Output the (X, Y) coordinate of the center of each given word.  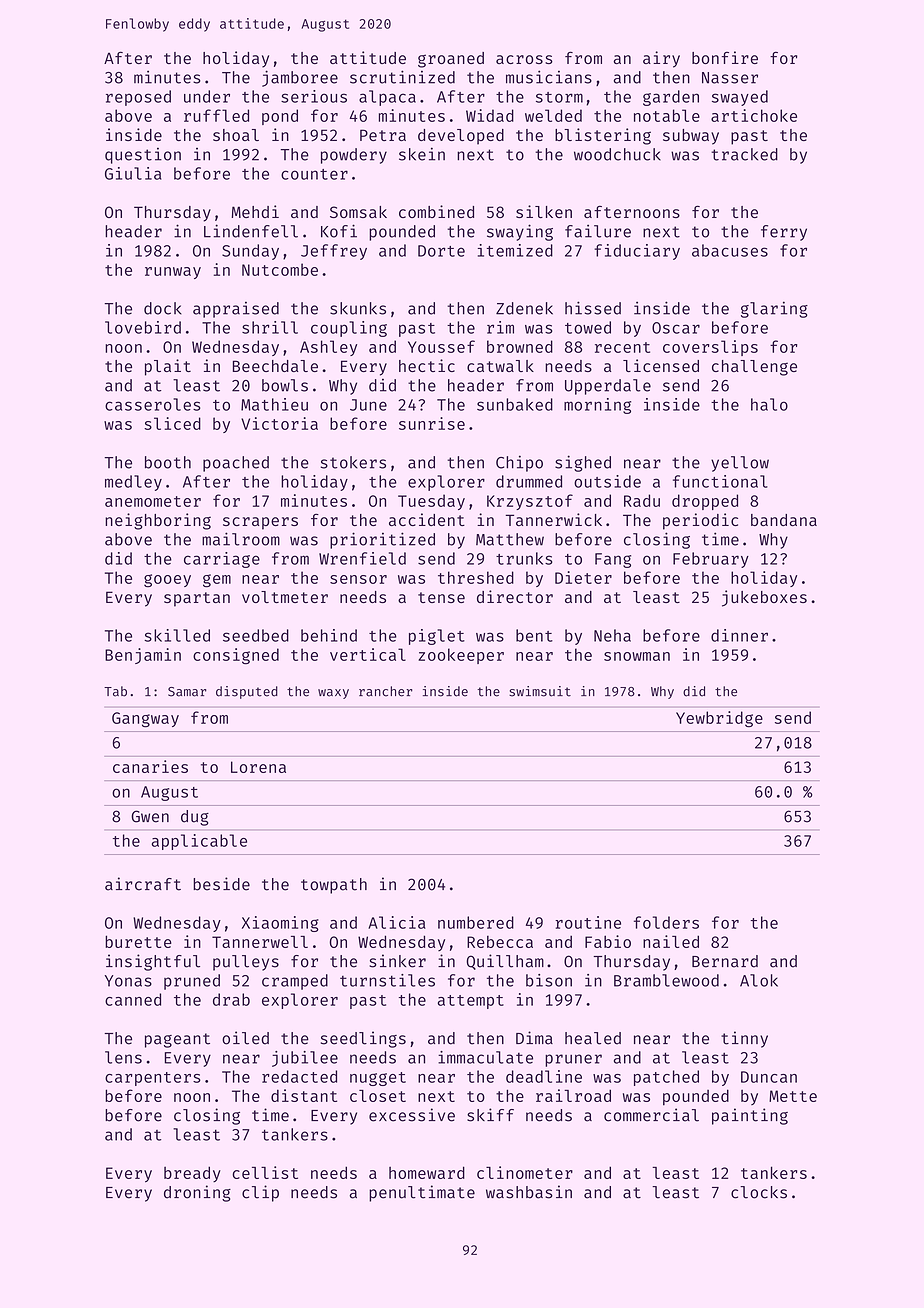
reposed (138, 98)
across (524, 59)
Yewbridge (719, 719)
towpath (334, 886)
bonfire (725, 57)
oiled (245, 1038)
